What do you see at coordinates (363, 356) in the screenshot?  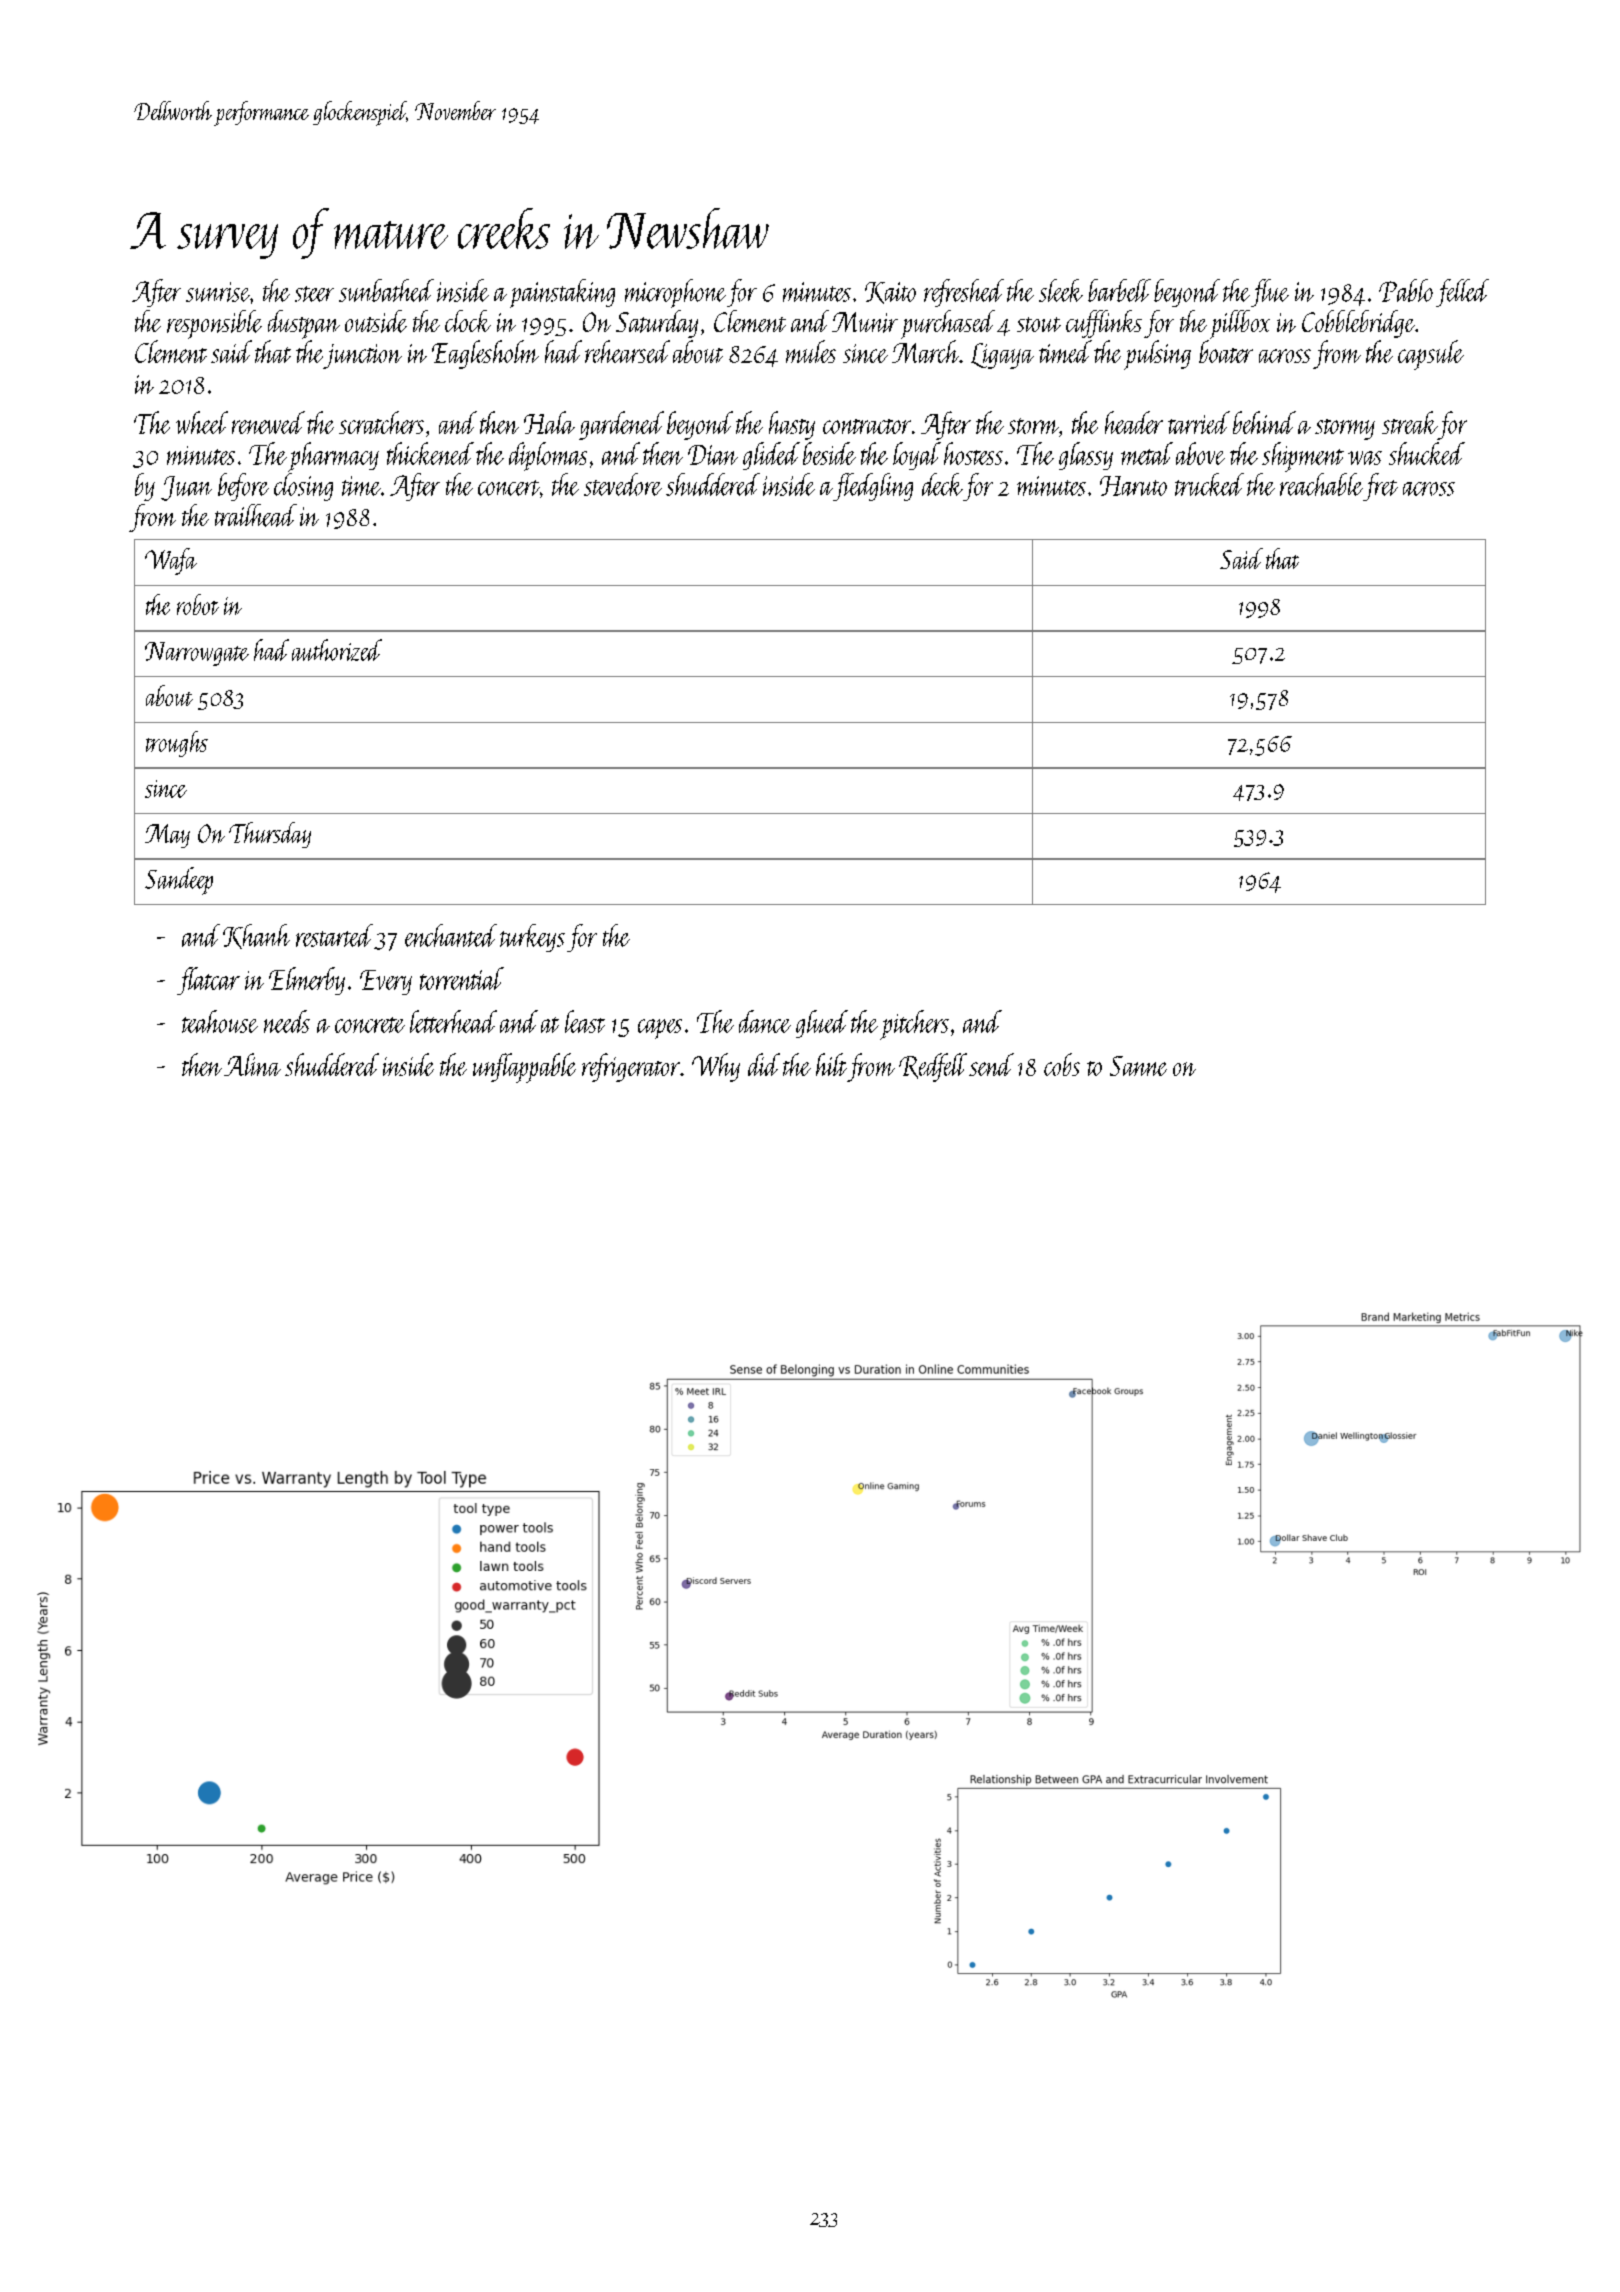 I see `junction` at bounding box center [363, 356].
